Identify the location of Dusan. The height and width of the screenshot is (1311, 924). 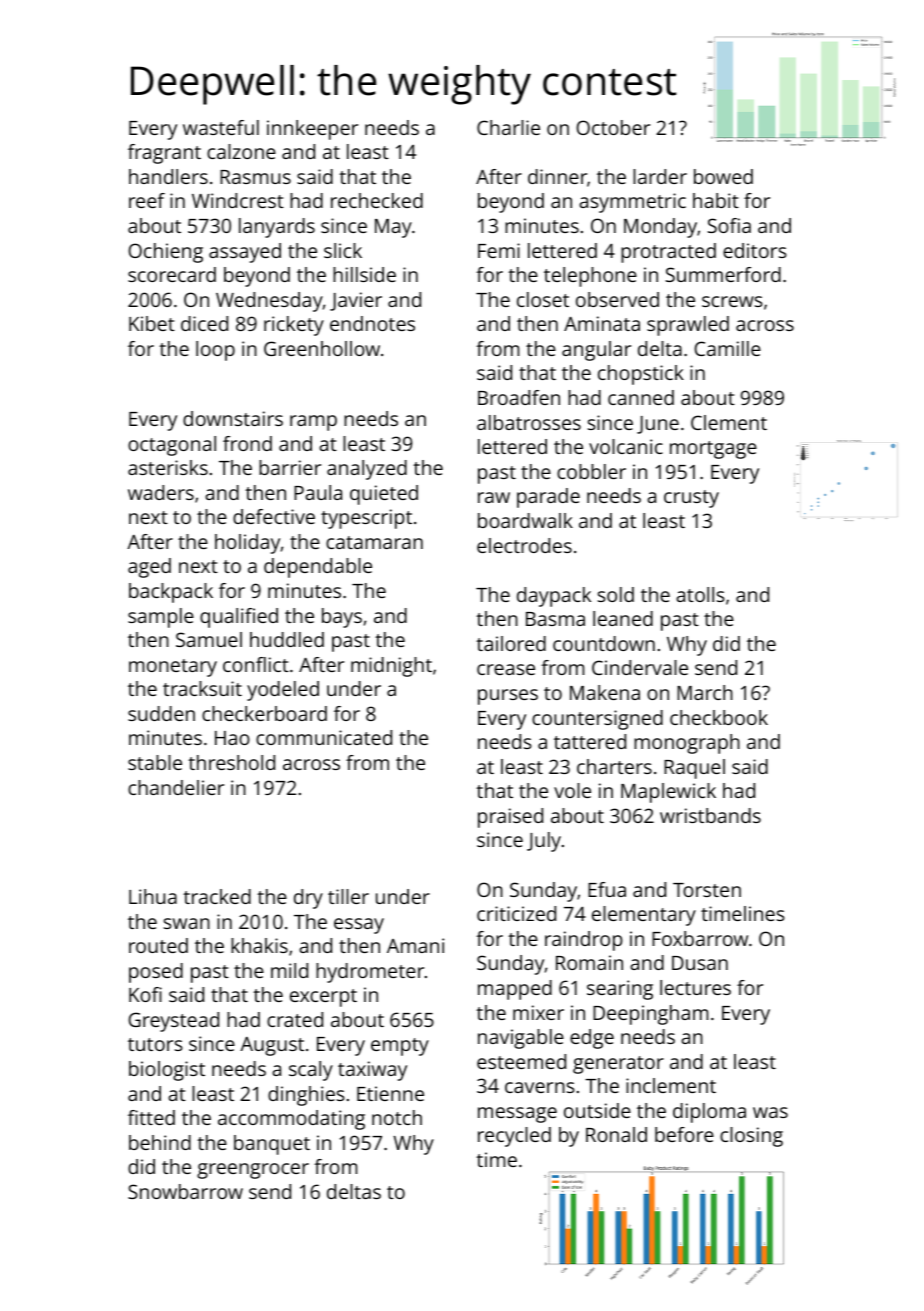
(700, 963).
